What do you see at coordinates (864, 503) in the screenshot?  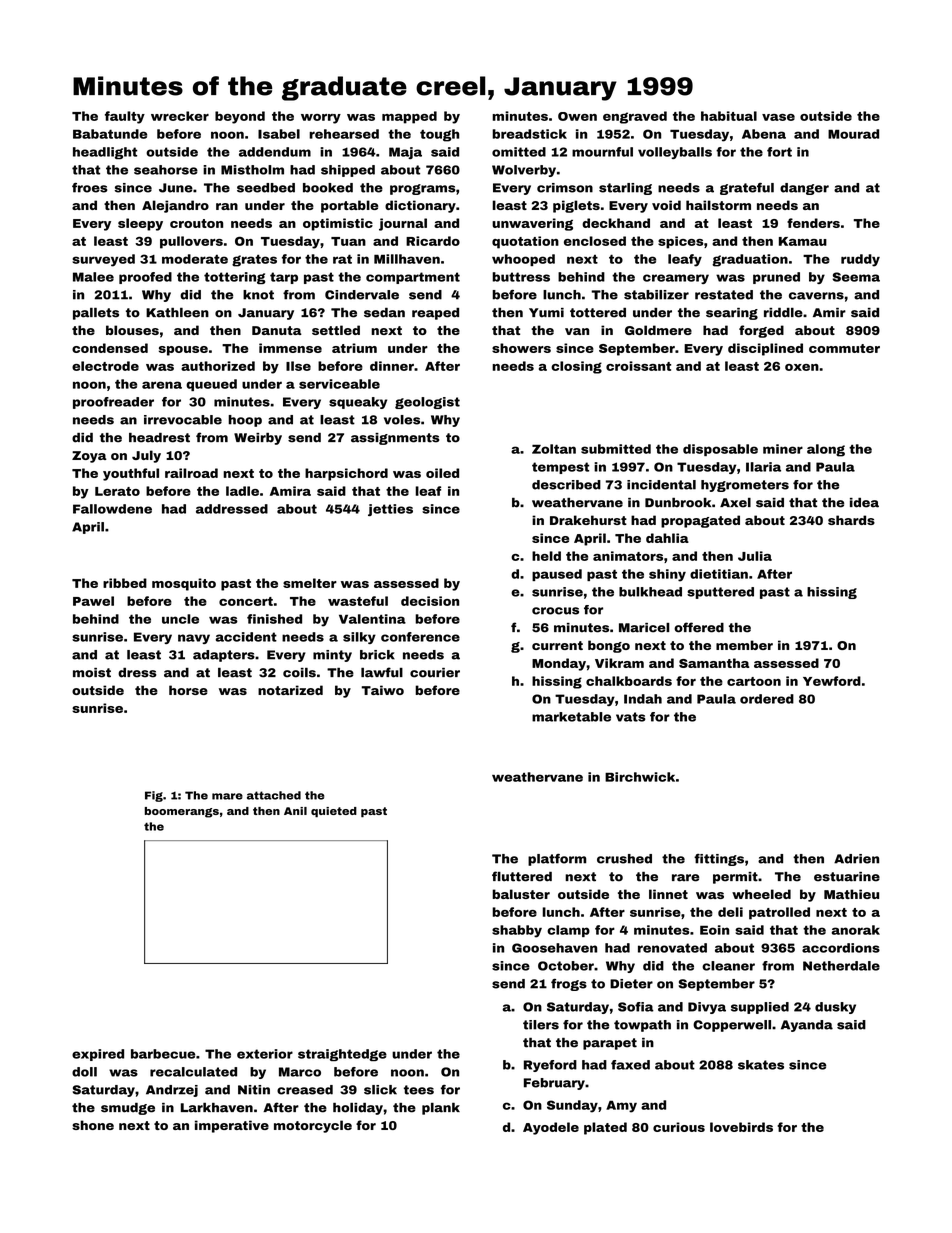 I see `idea` at bounding box center [864, 503].
